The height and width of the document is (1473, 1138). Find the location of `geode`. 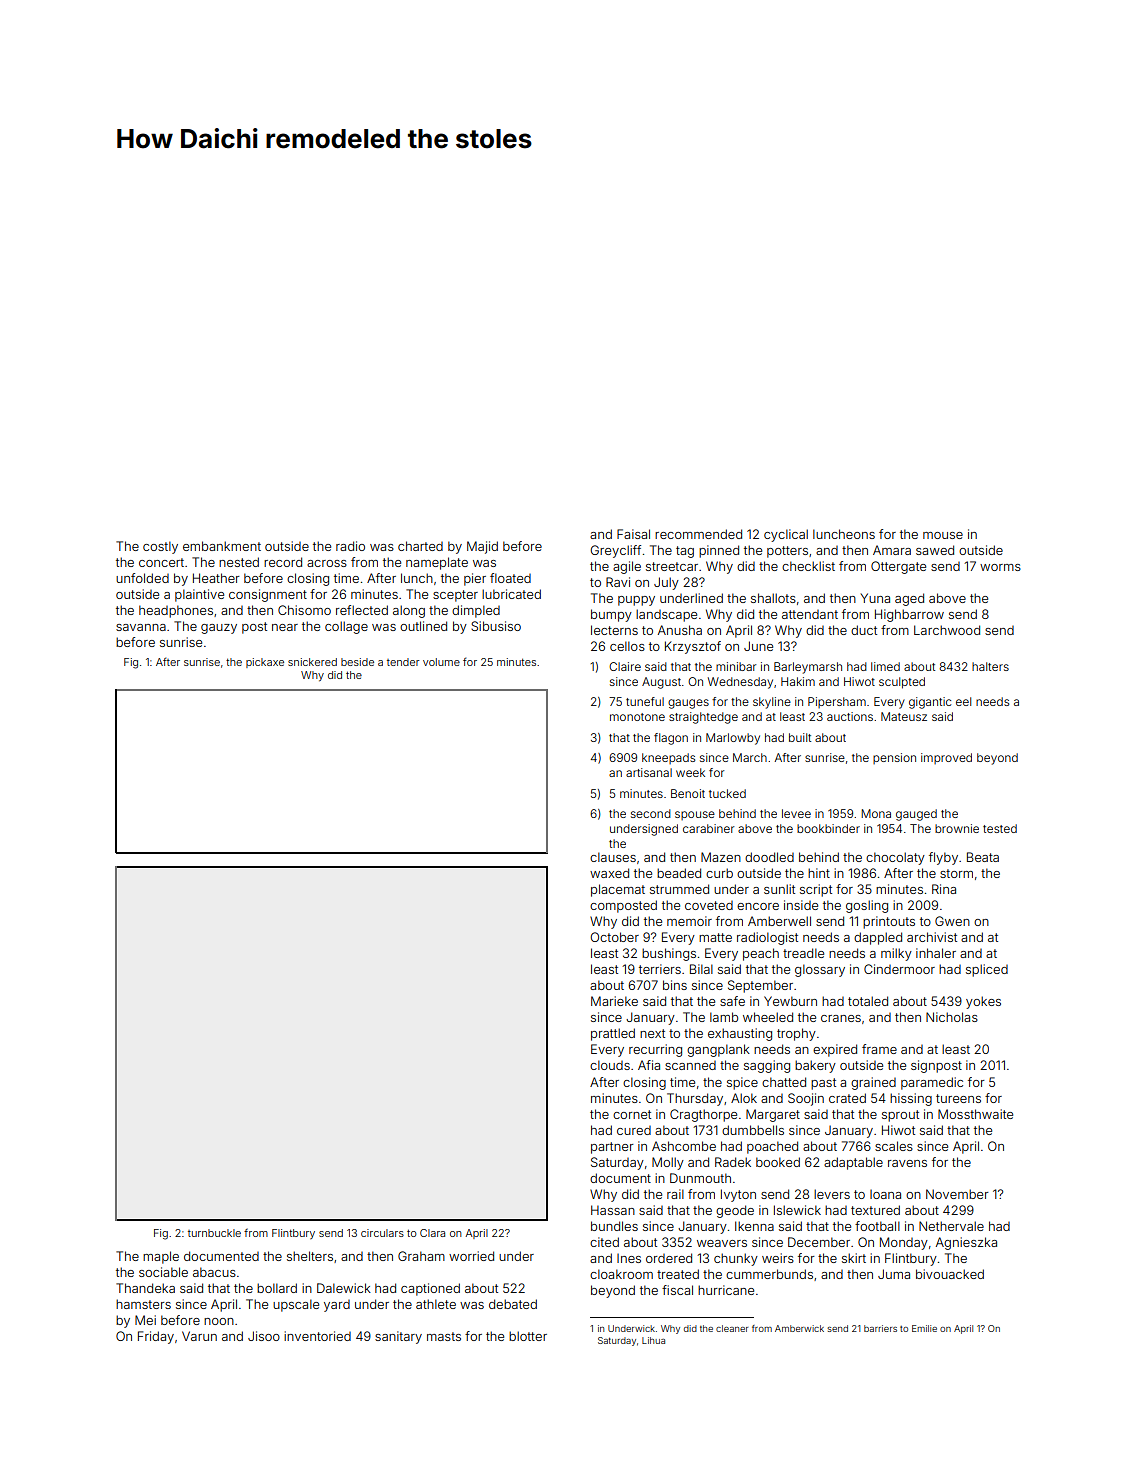

geode is located at coordinates (735, 1211).
